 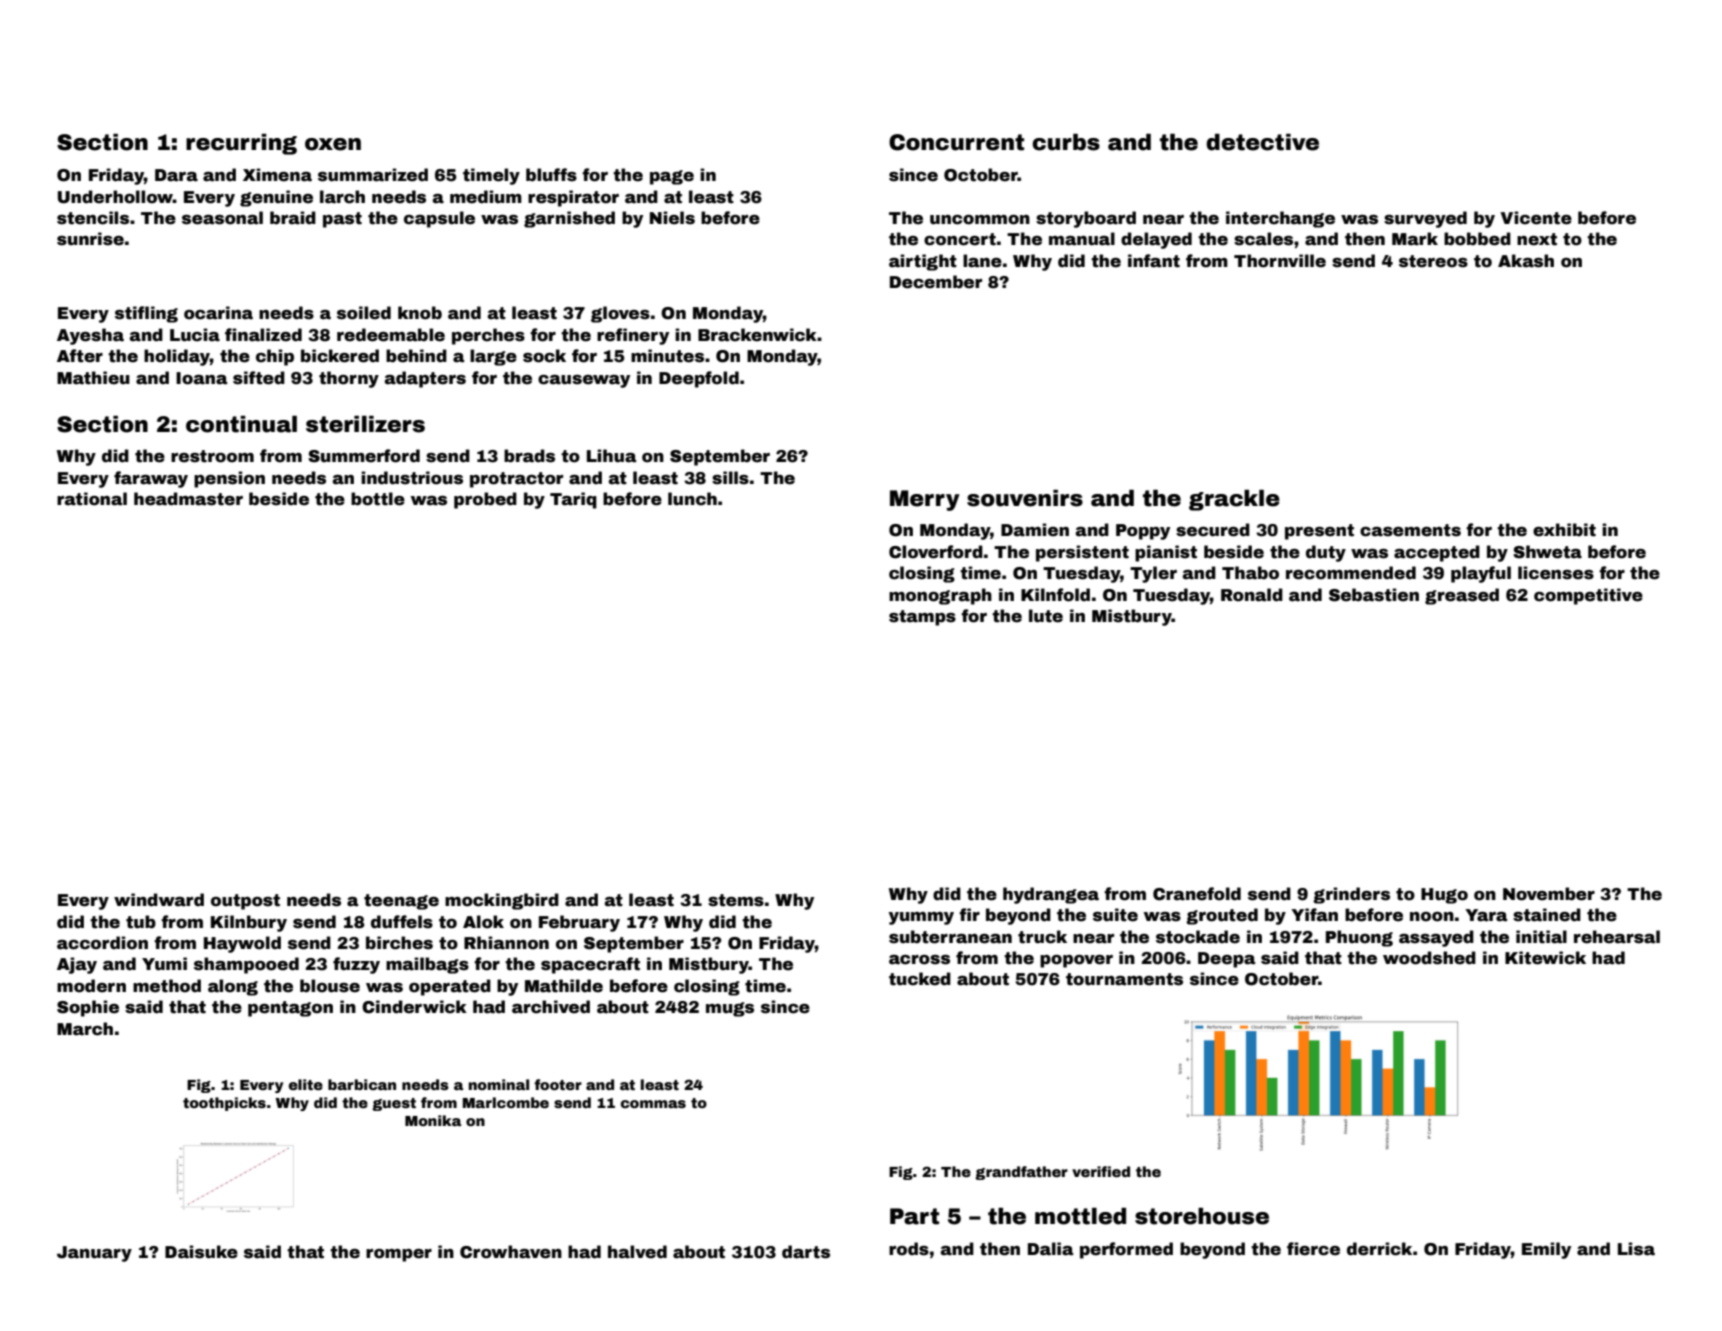 I want to click on Daisuke, so click(x=201, y=1252).
